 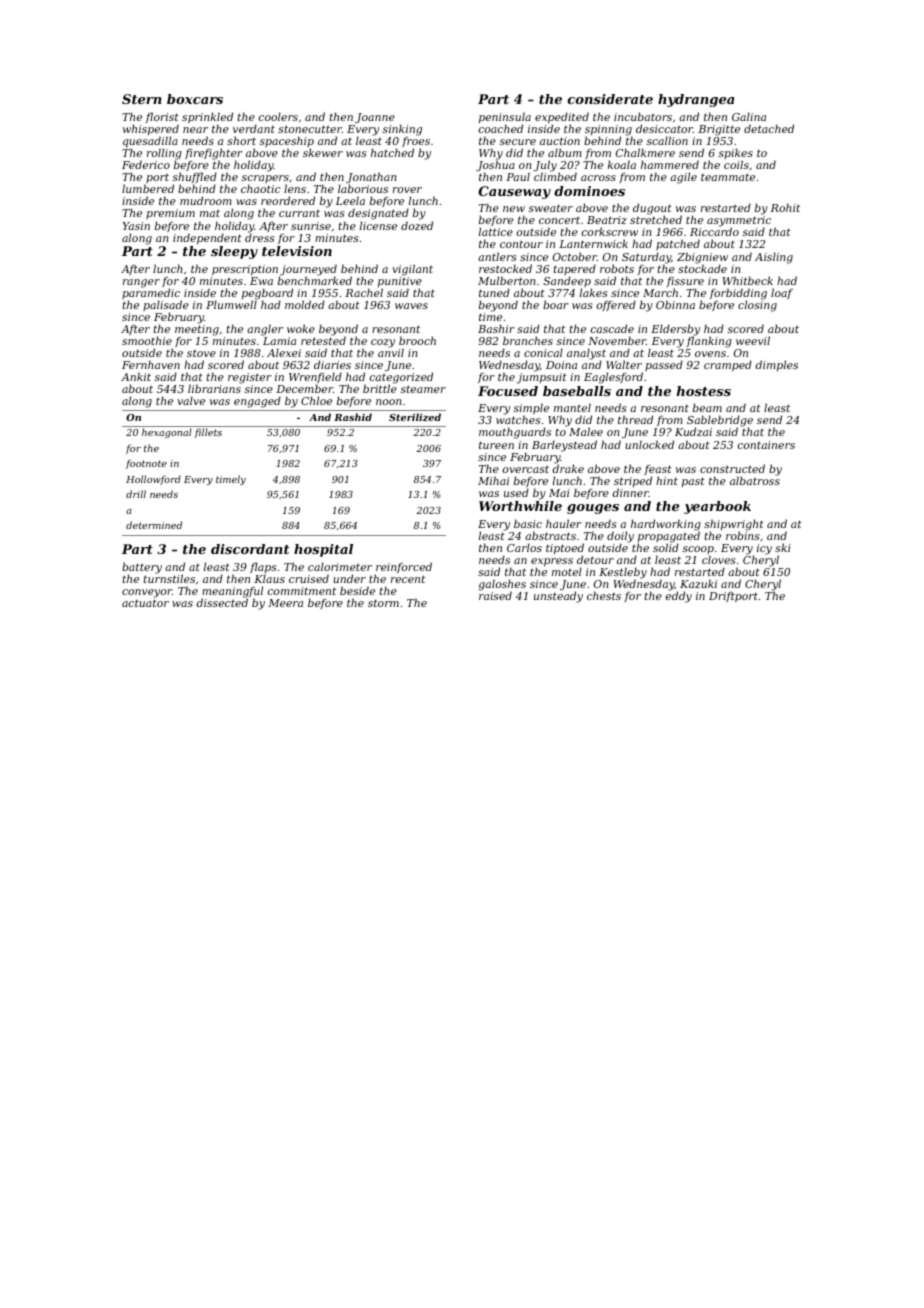 I want to click on hostess, so click(x=704, y=391).
